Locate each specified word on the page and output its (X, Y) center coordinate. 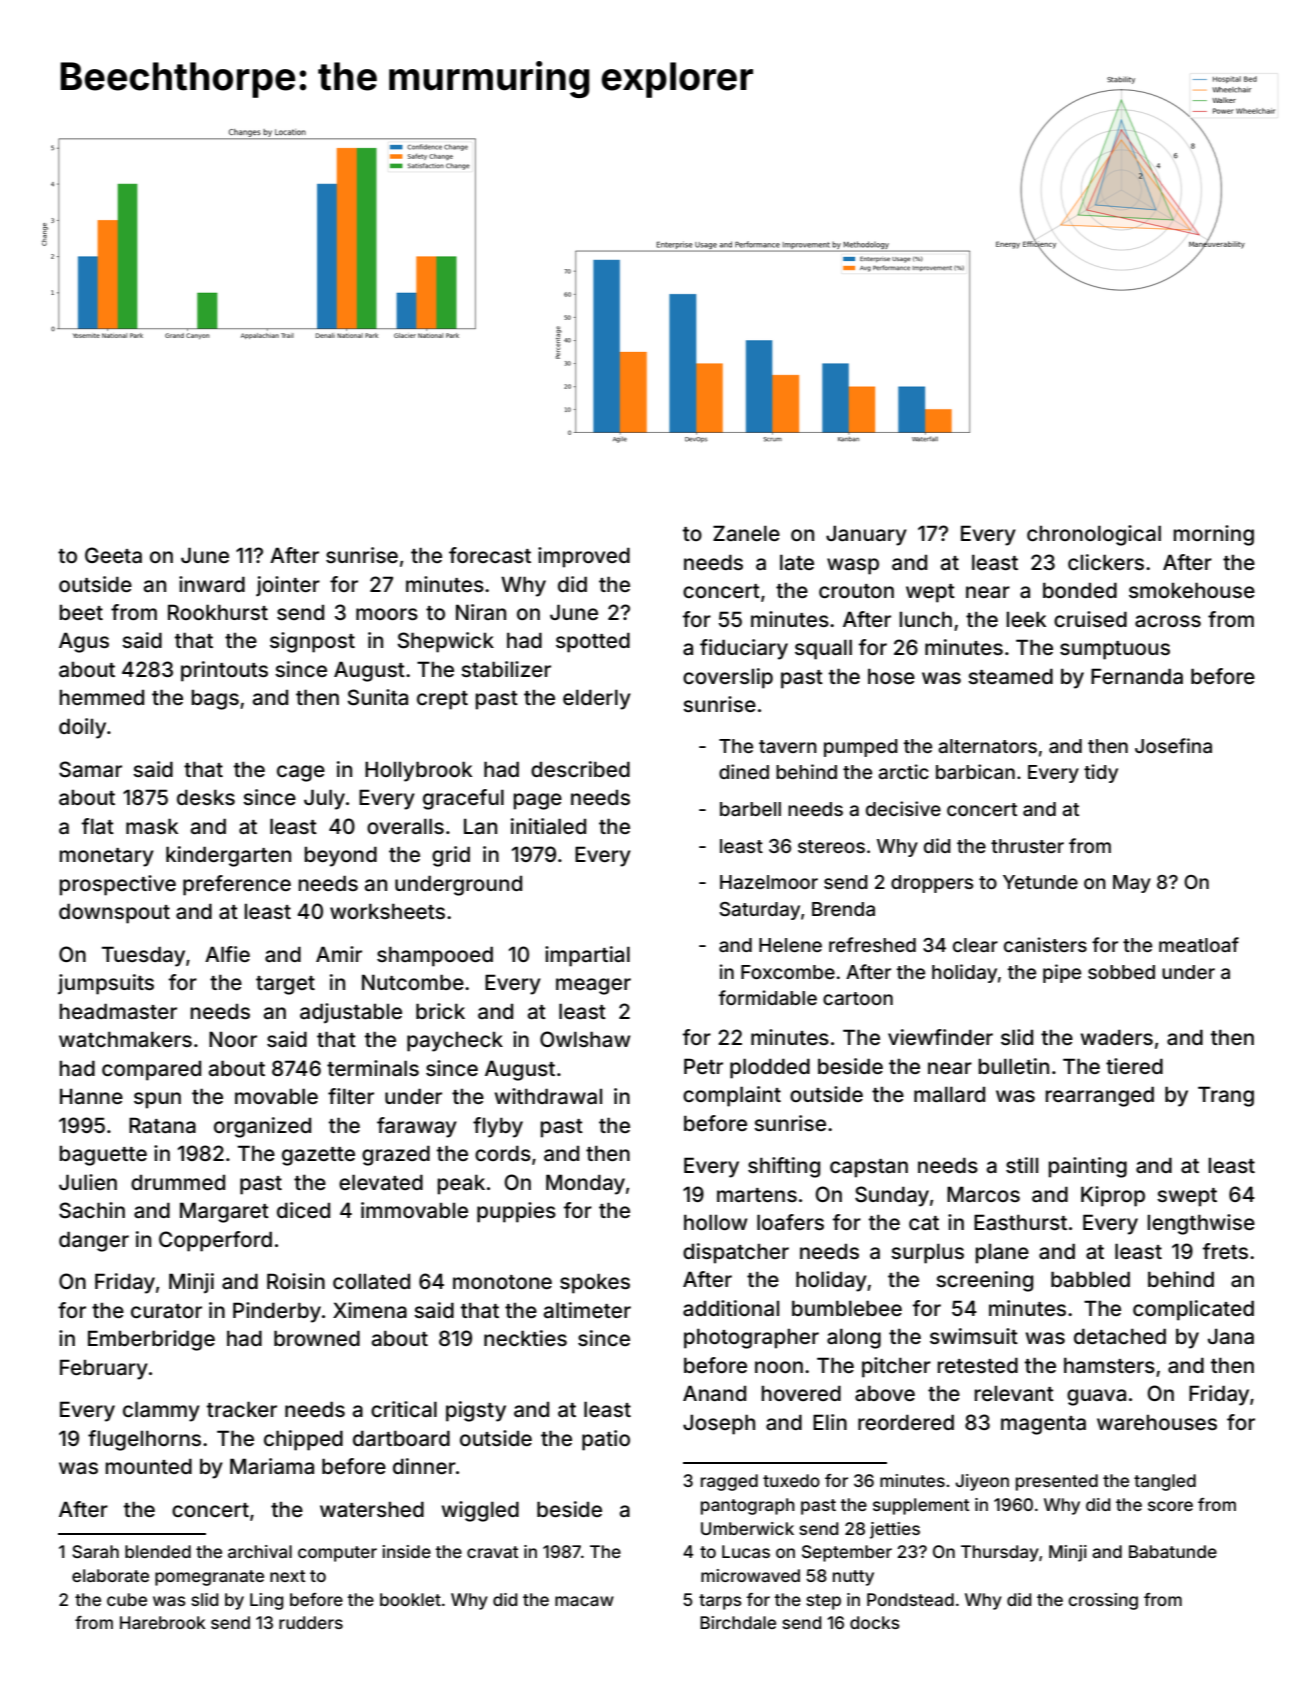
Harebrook (163, 1622)
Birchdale (738, 1622)
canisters (1045, 944)
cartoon (858, 998)
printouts (224, 671)
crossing (1103, 1601)
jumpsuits (106, 984)
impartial (587, 956)
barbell (750, 809)
